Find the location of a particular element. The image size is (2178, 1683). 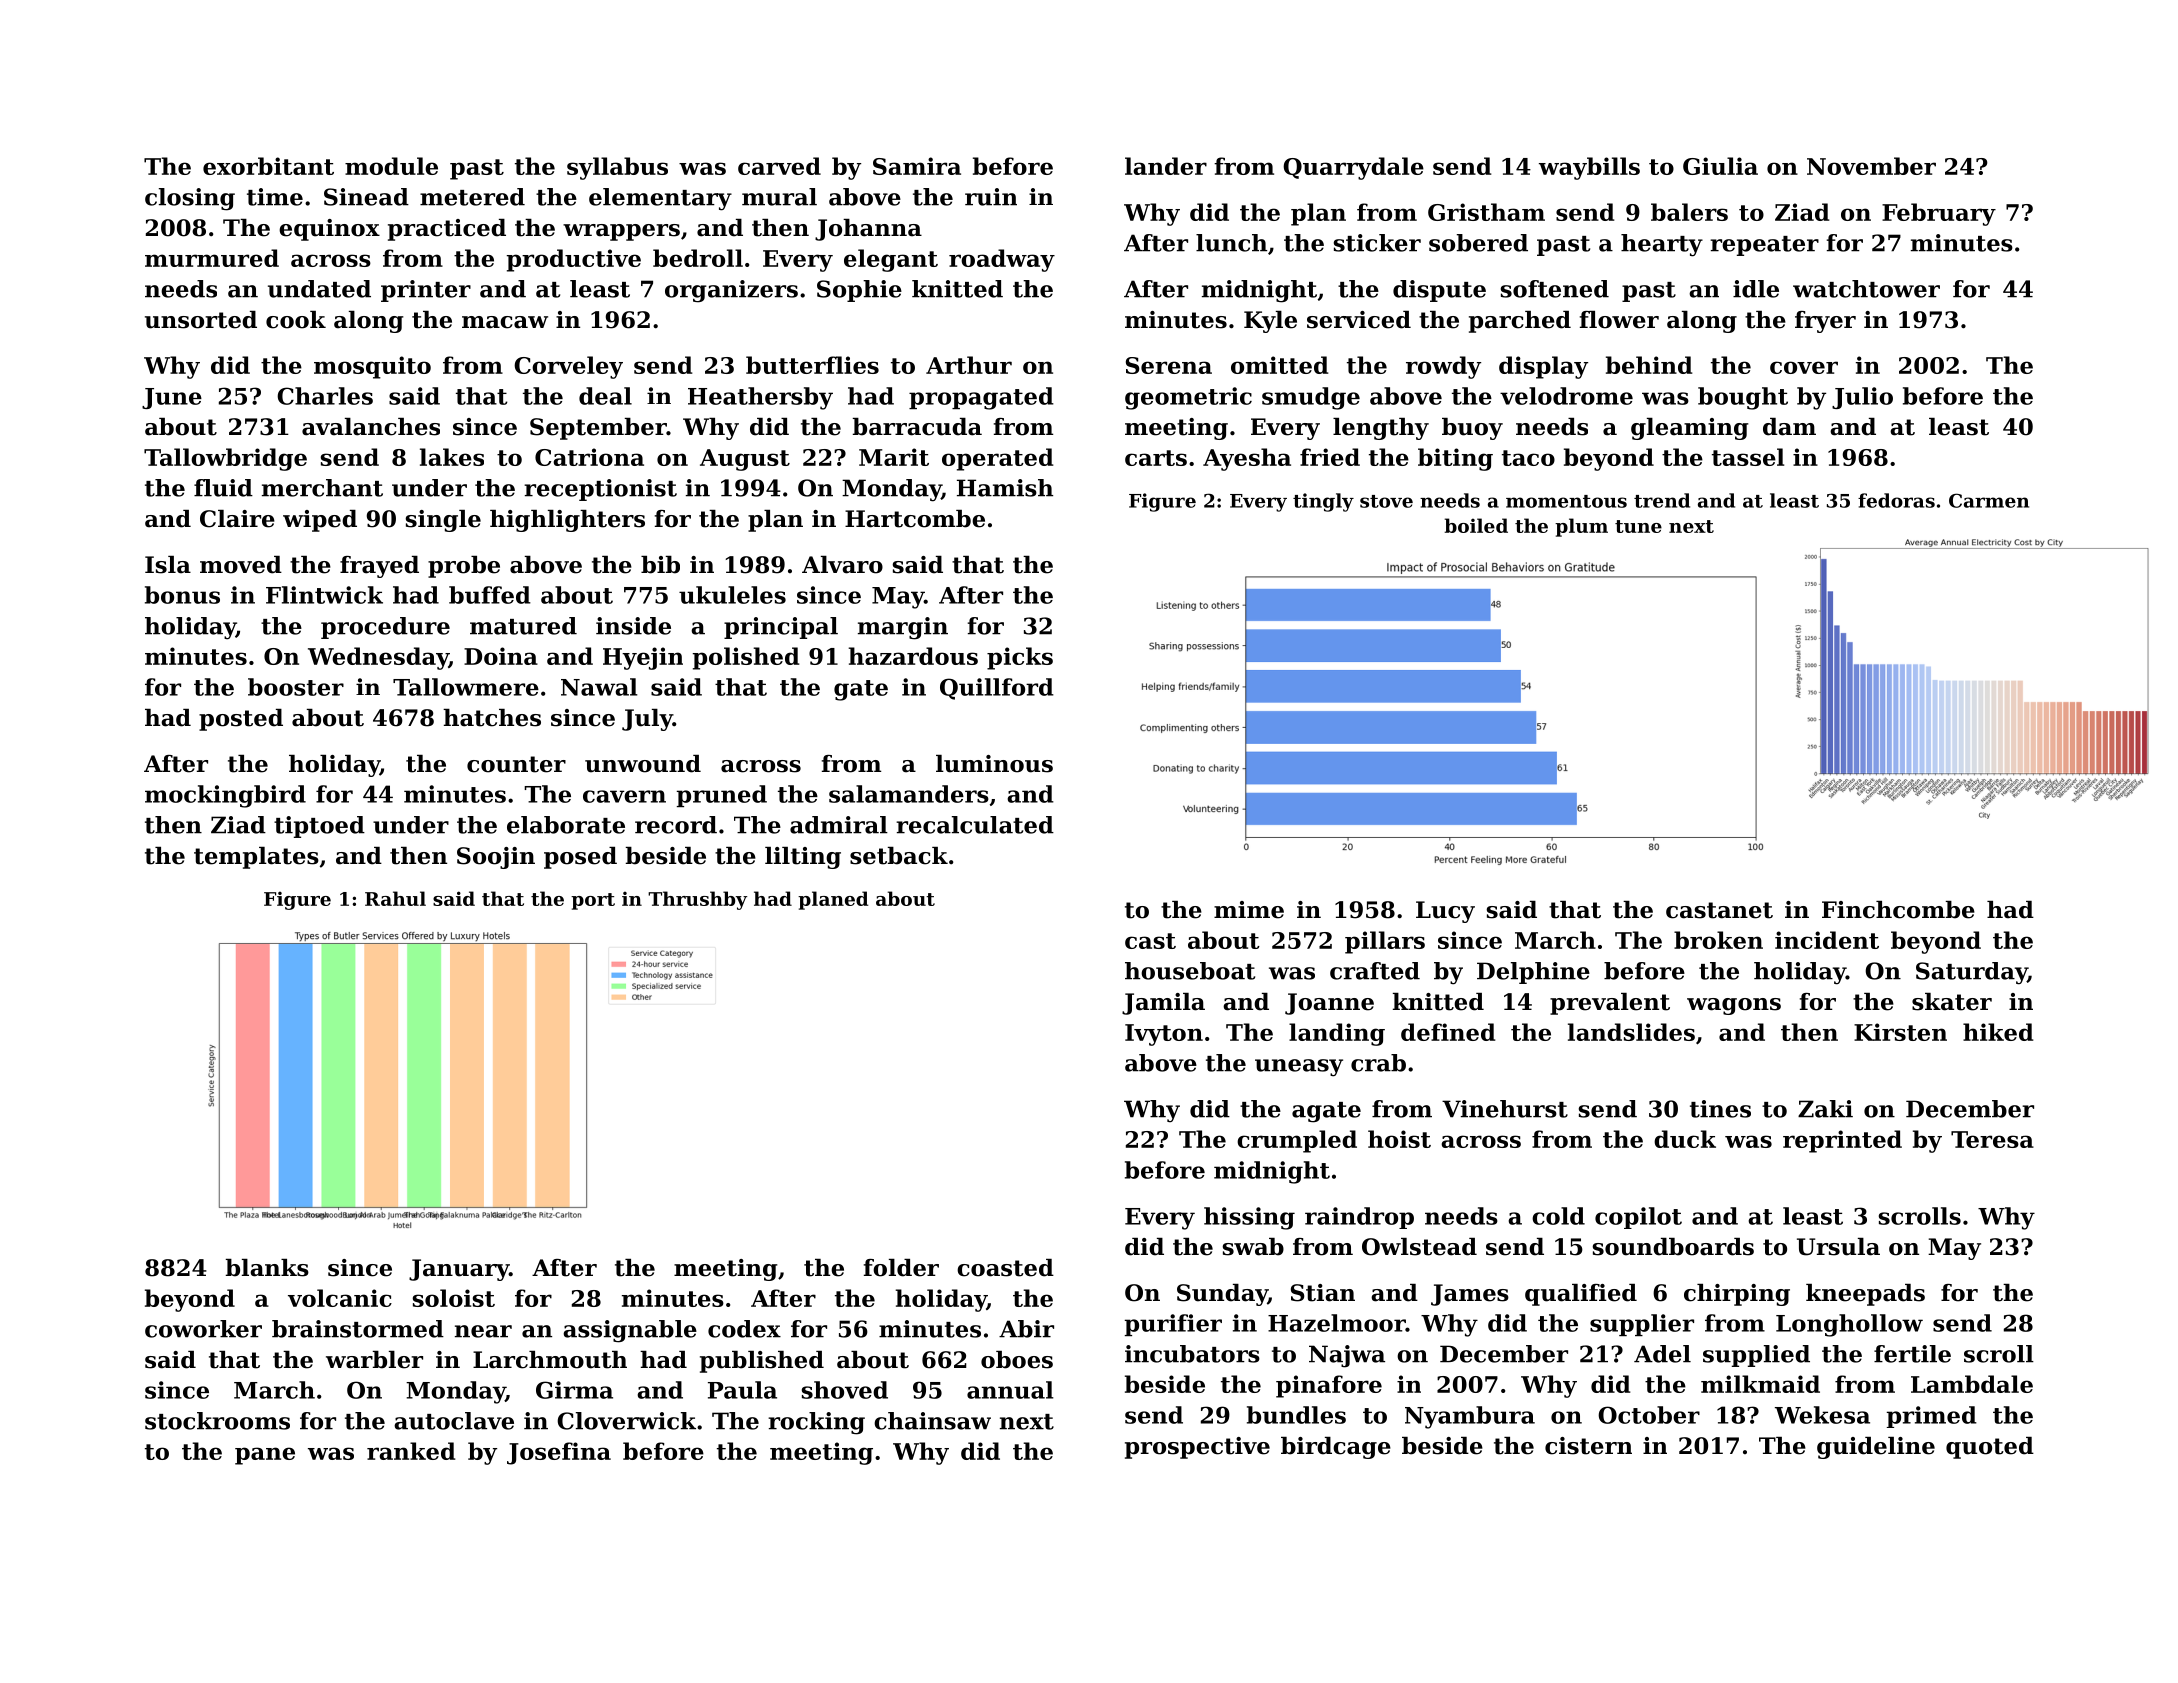

fedoras is located at coordinates (1896, 500).
